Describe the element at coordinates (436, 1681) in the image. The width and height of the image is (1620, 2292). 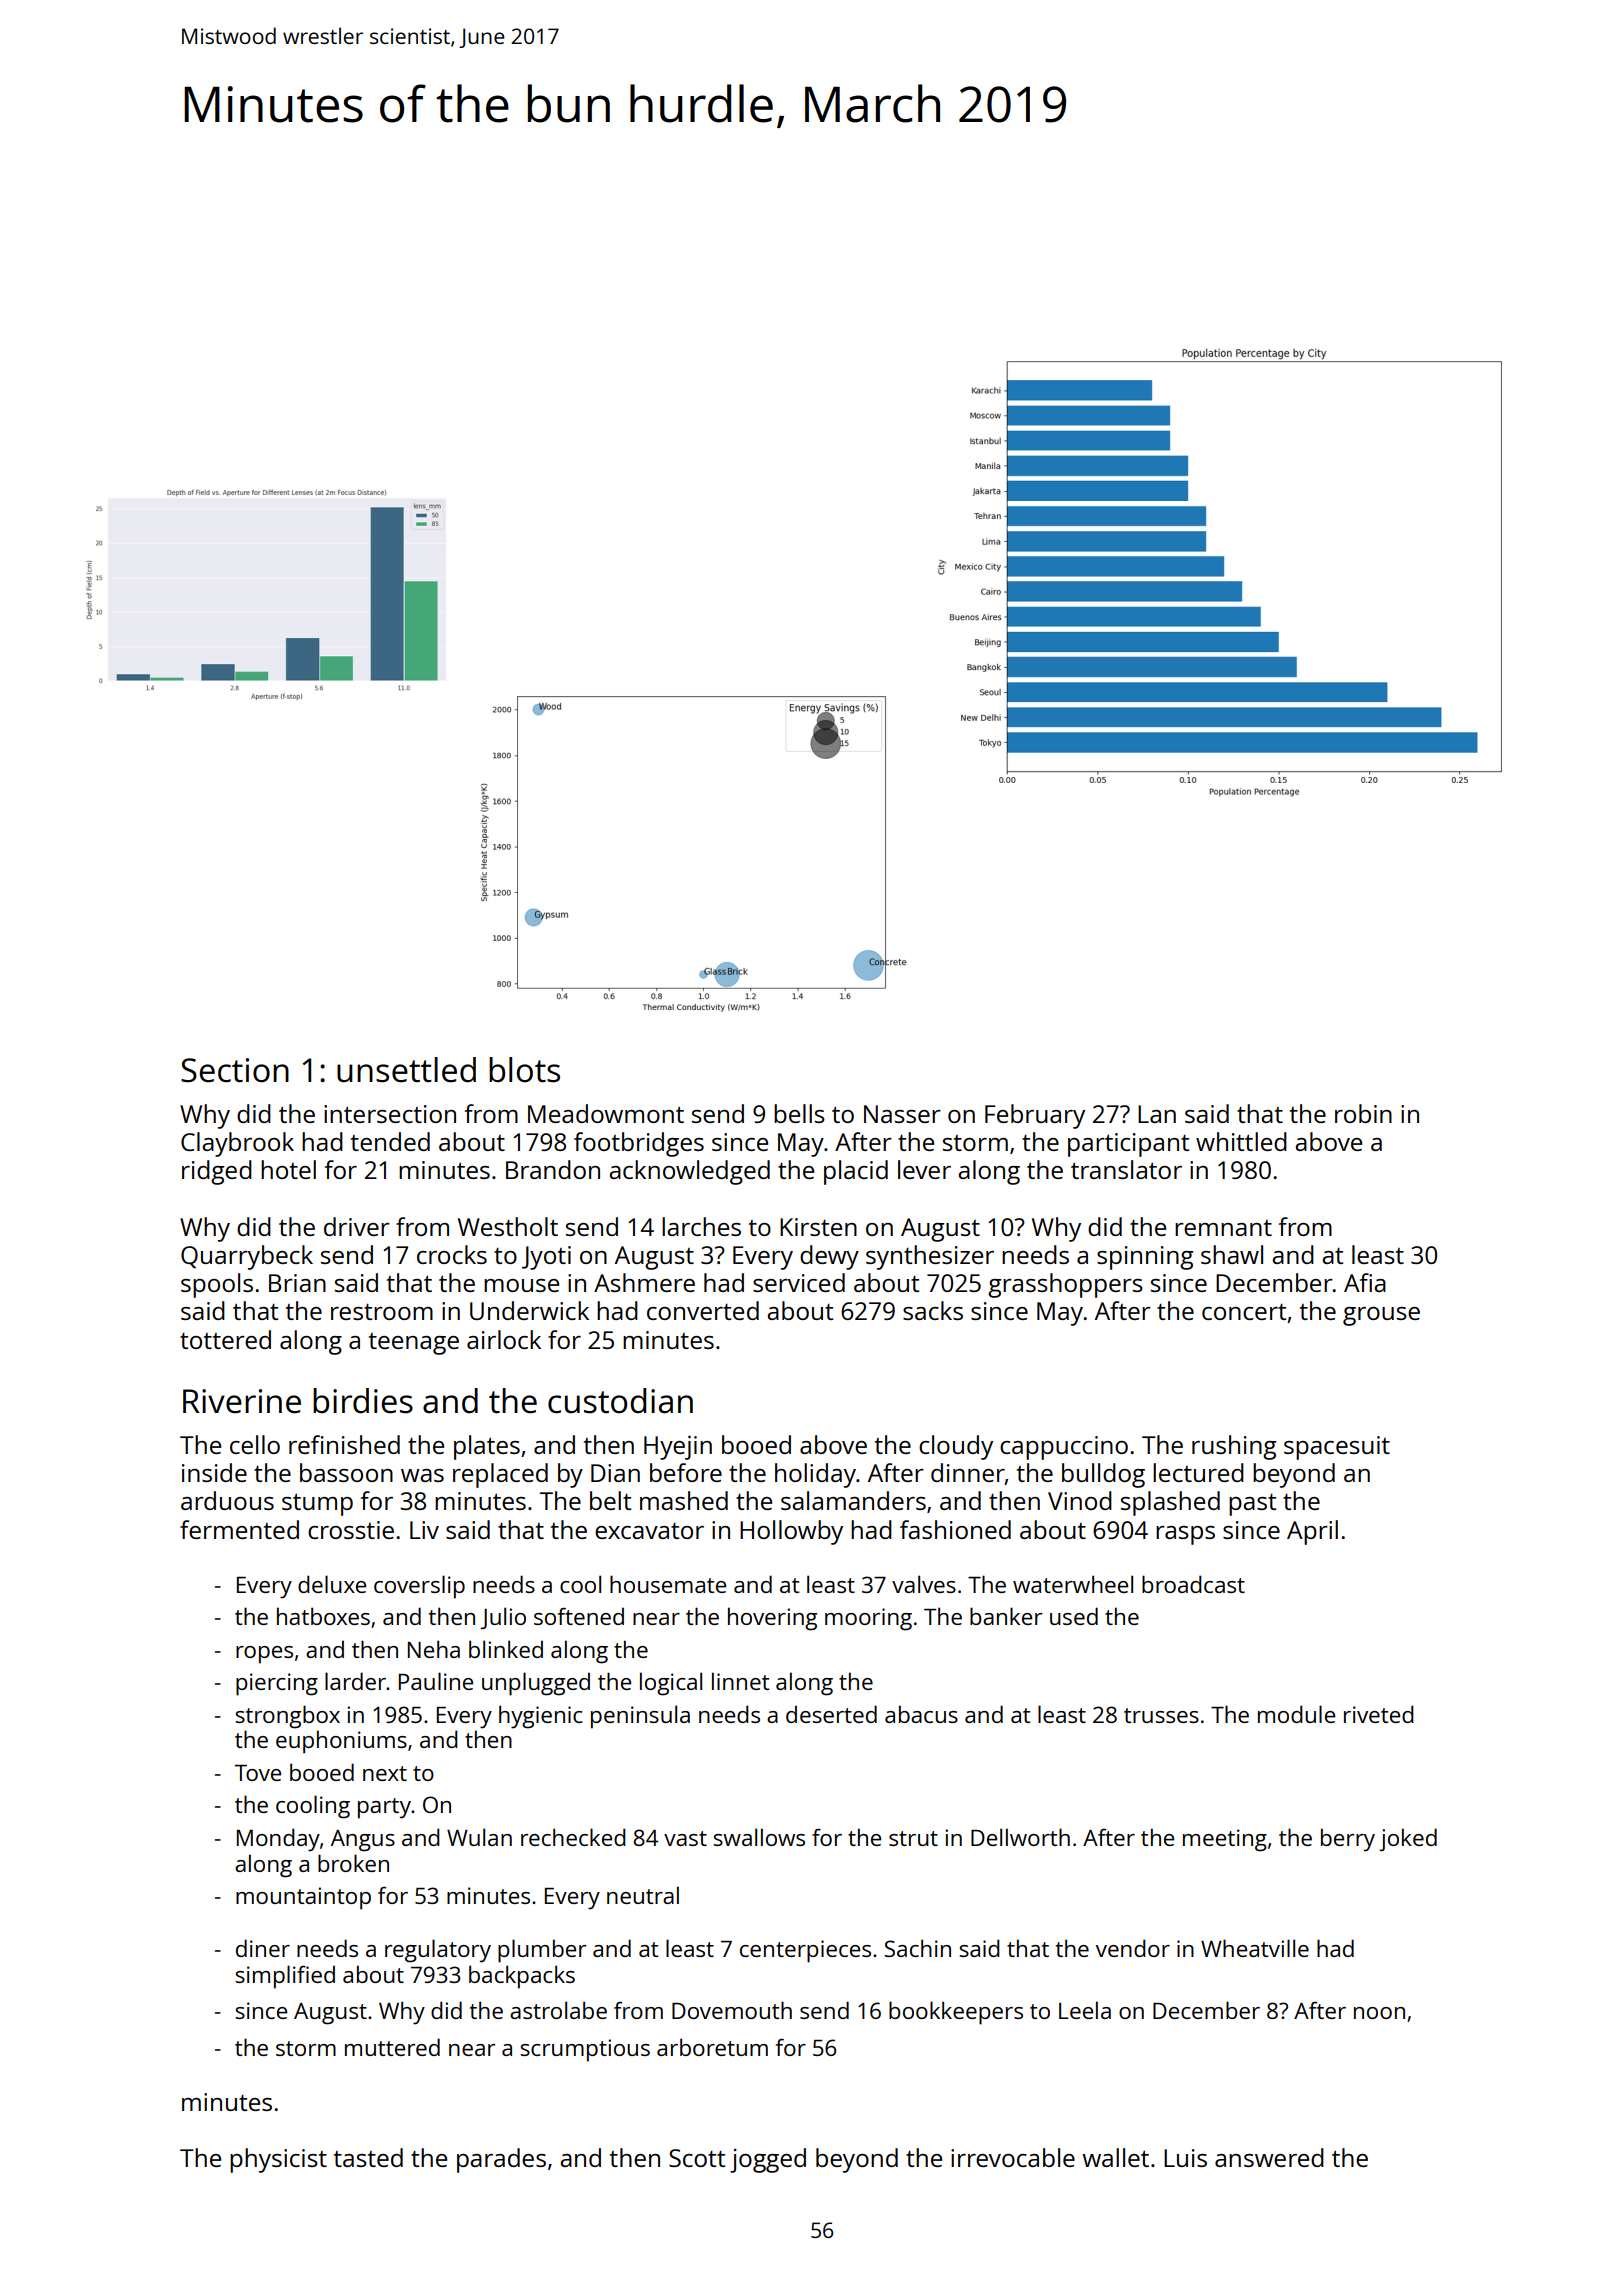
I see `Pauline` at that location.
